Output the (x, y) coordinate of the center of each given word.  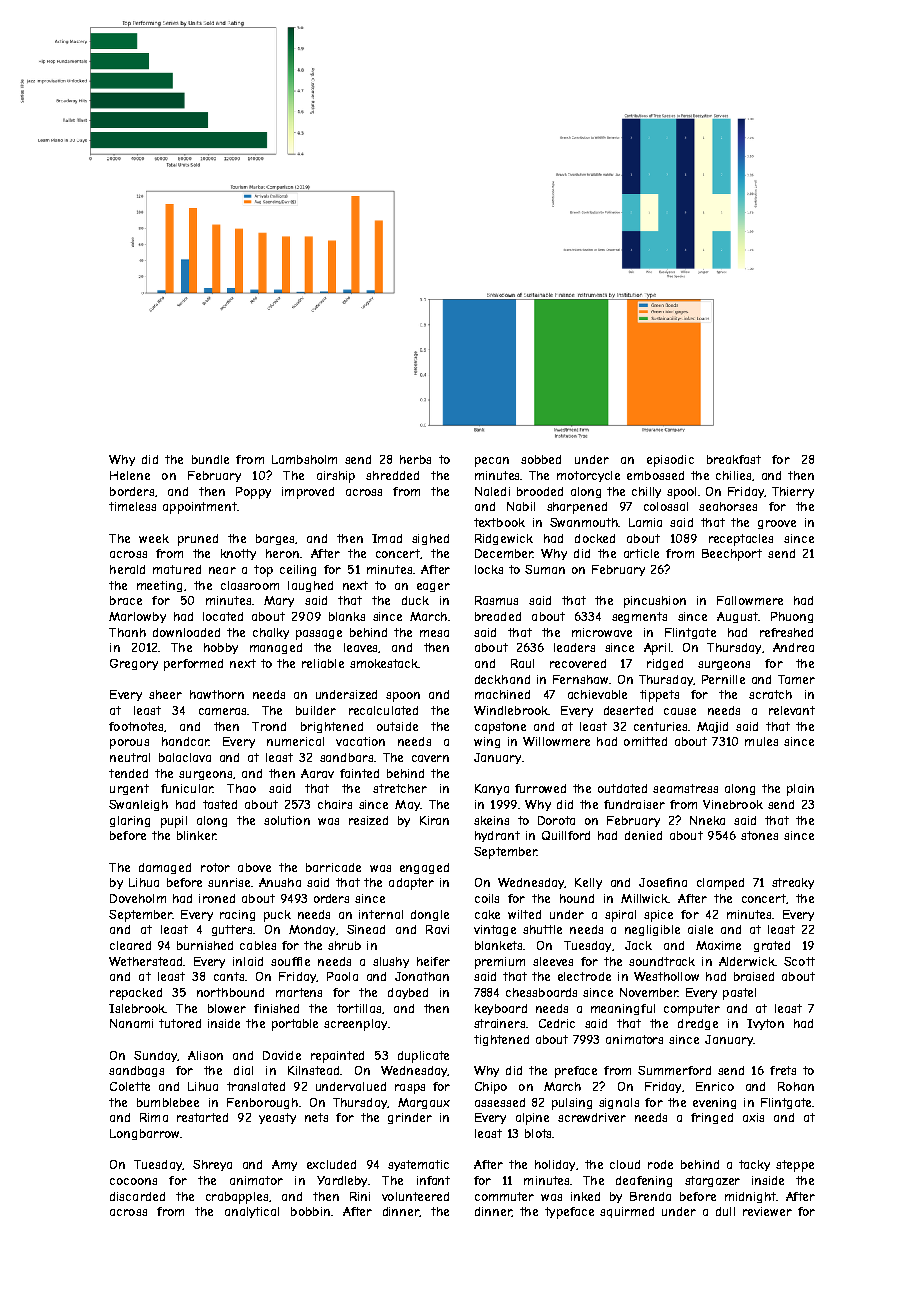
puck (277, 916)
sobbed (541, 459)
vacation (360, 741)
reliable (323, 663)
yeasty (277, 1118)
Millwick (644, 898)
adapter (411, 884)
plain (800, 790)
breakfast (734, 459)
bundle (210, 459)
